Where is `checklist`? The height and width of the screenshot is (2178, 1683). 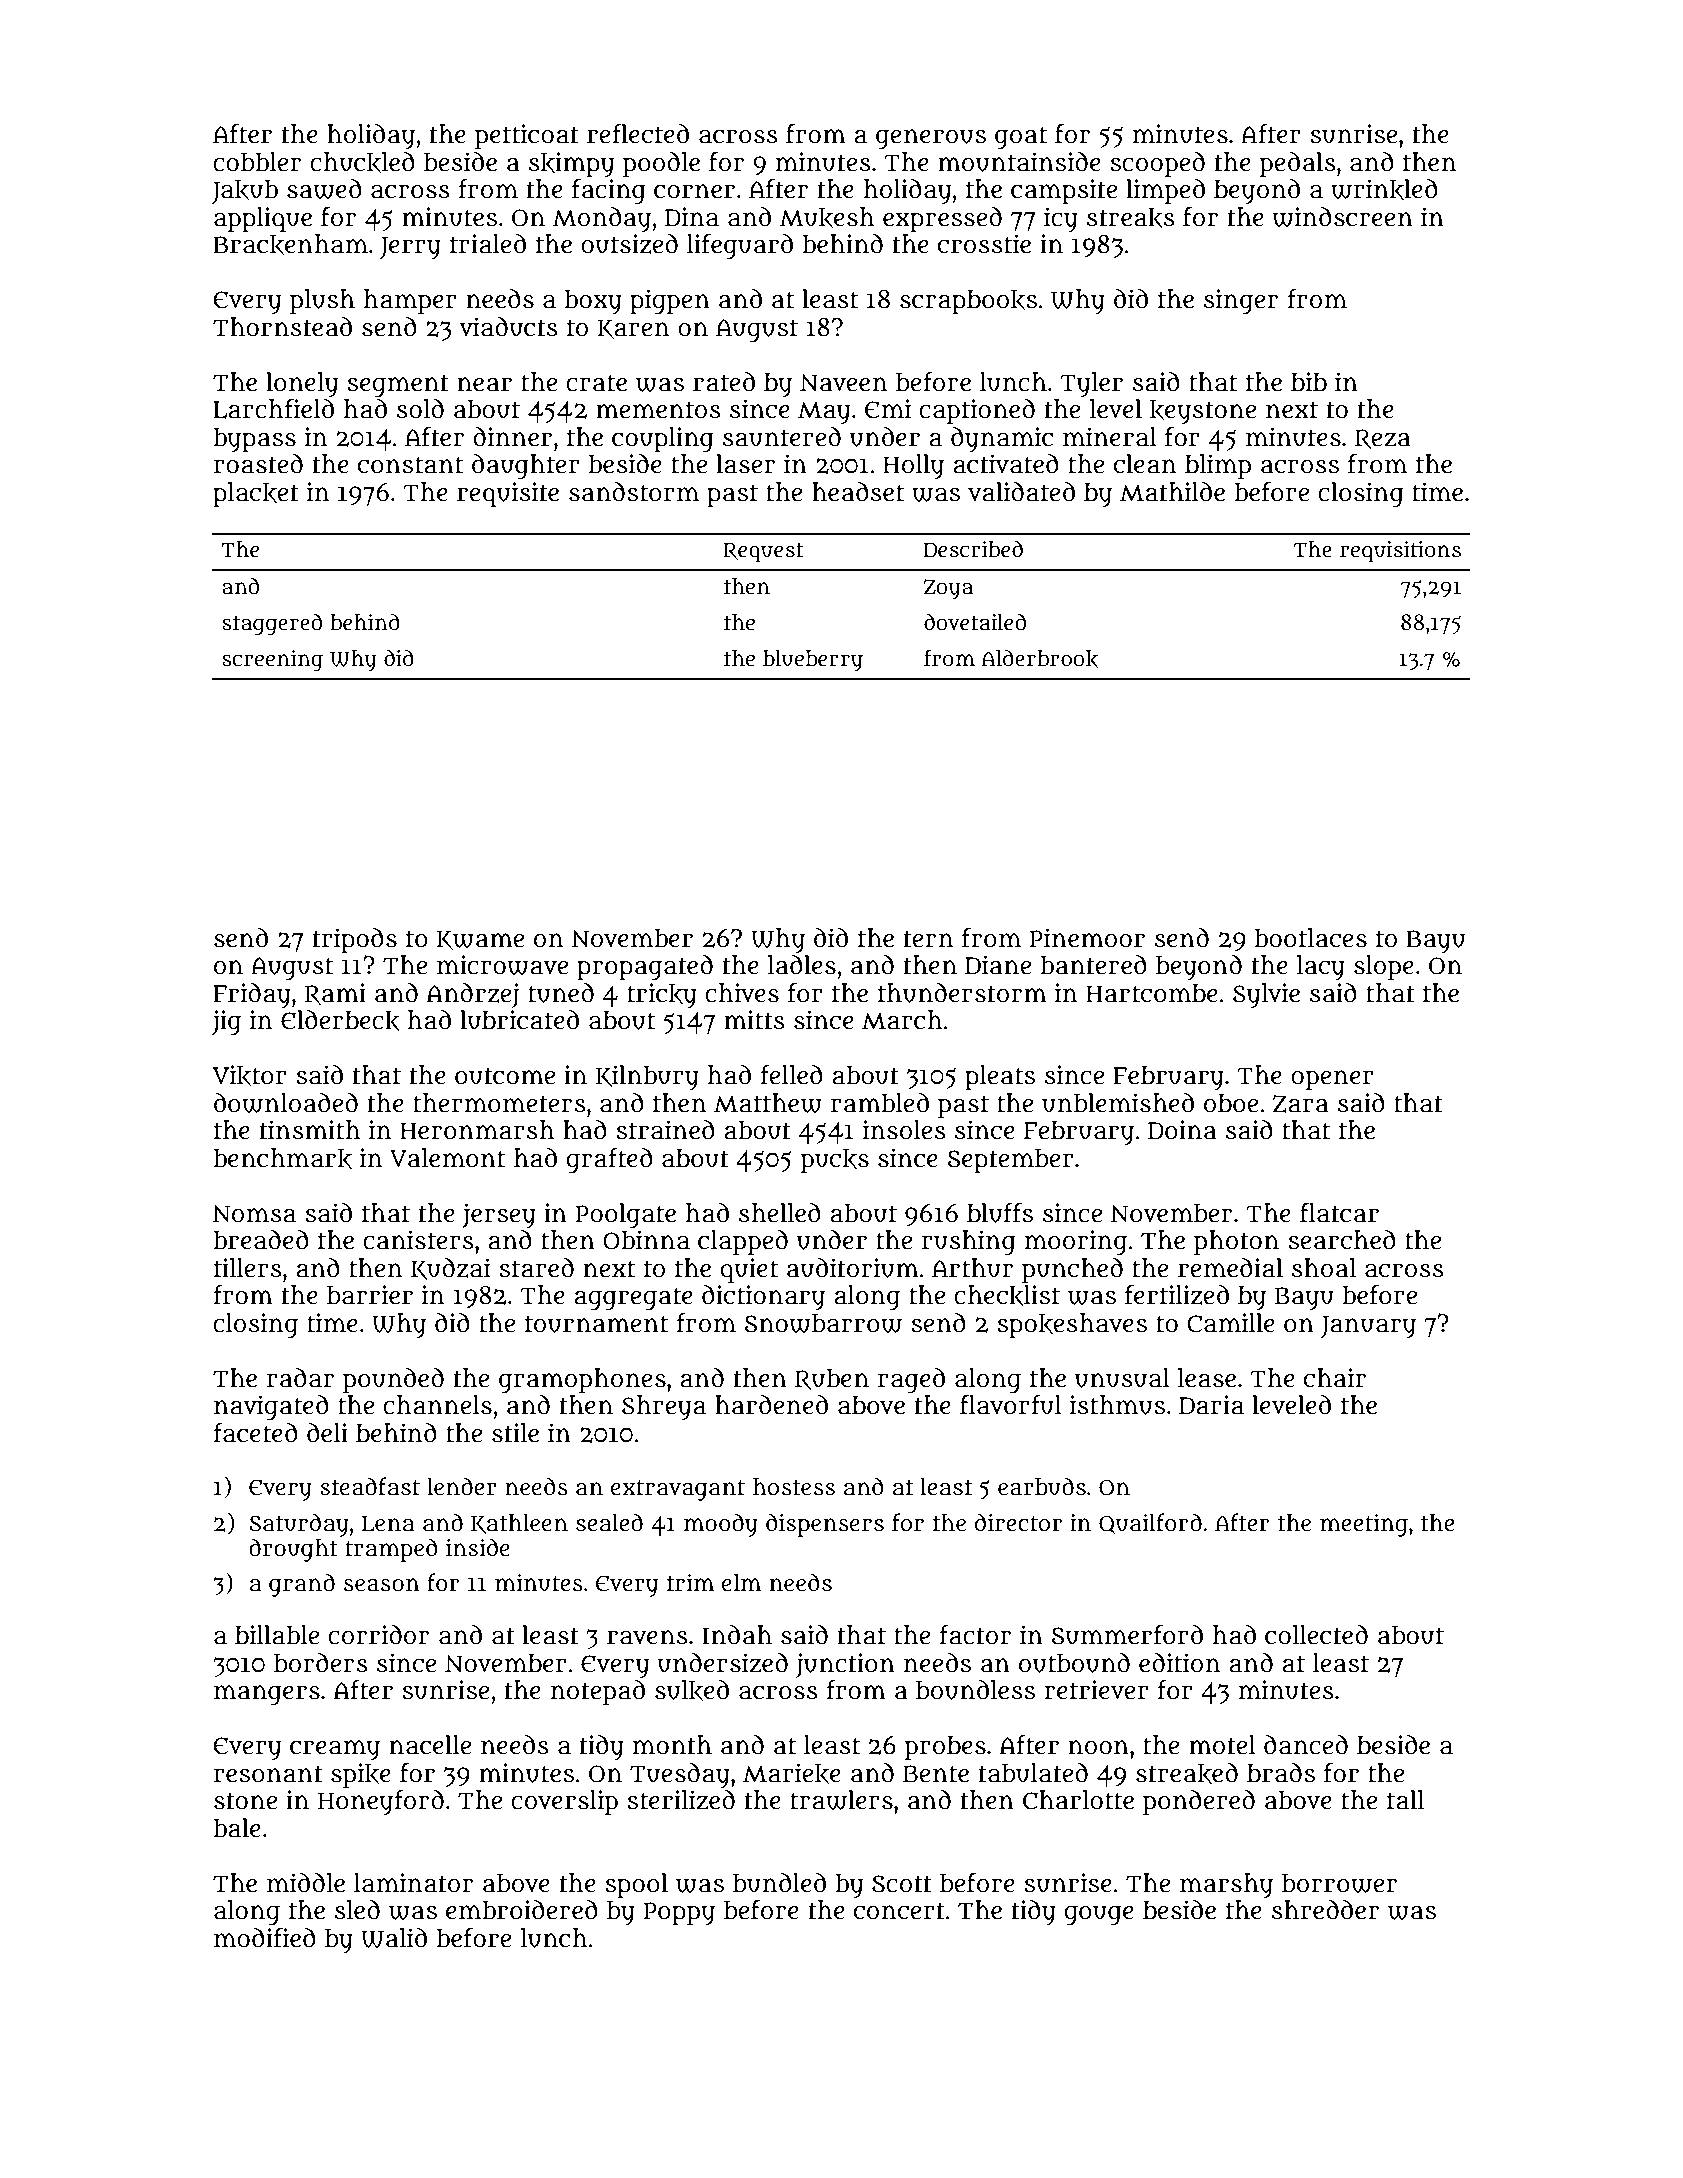 checklist is located at coordinates (1007, 1295).
